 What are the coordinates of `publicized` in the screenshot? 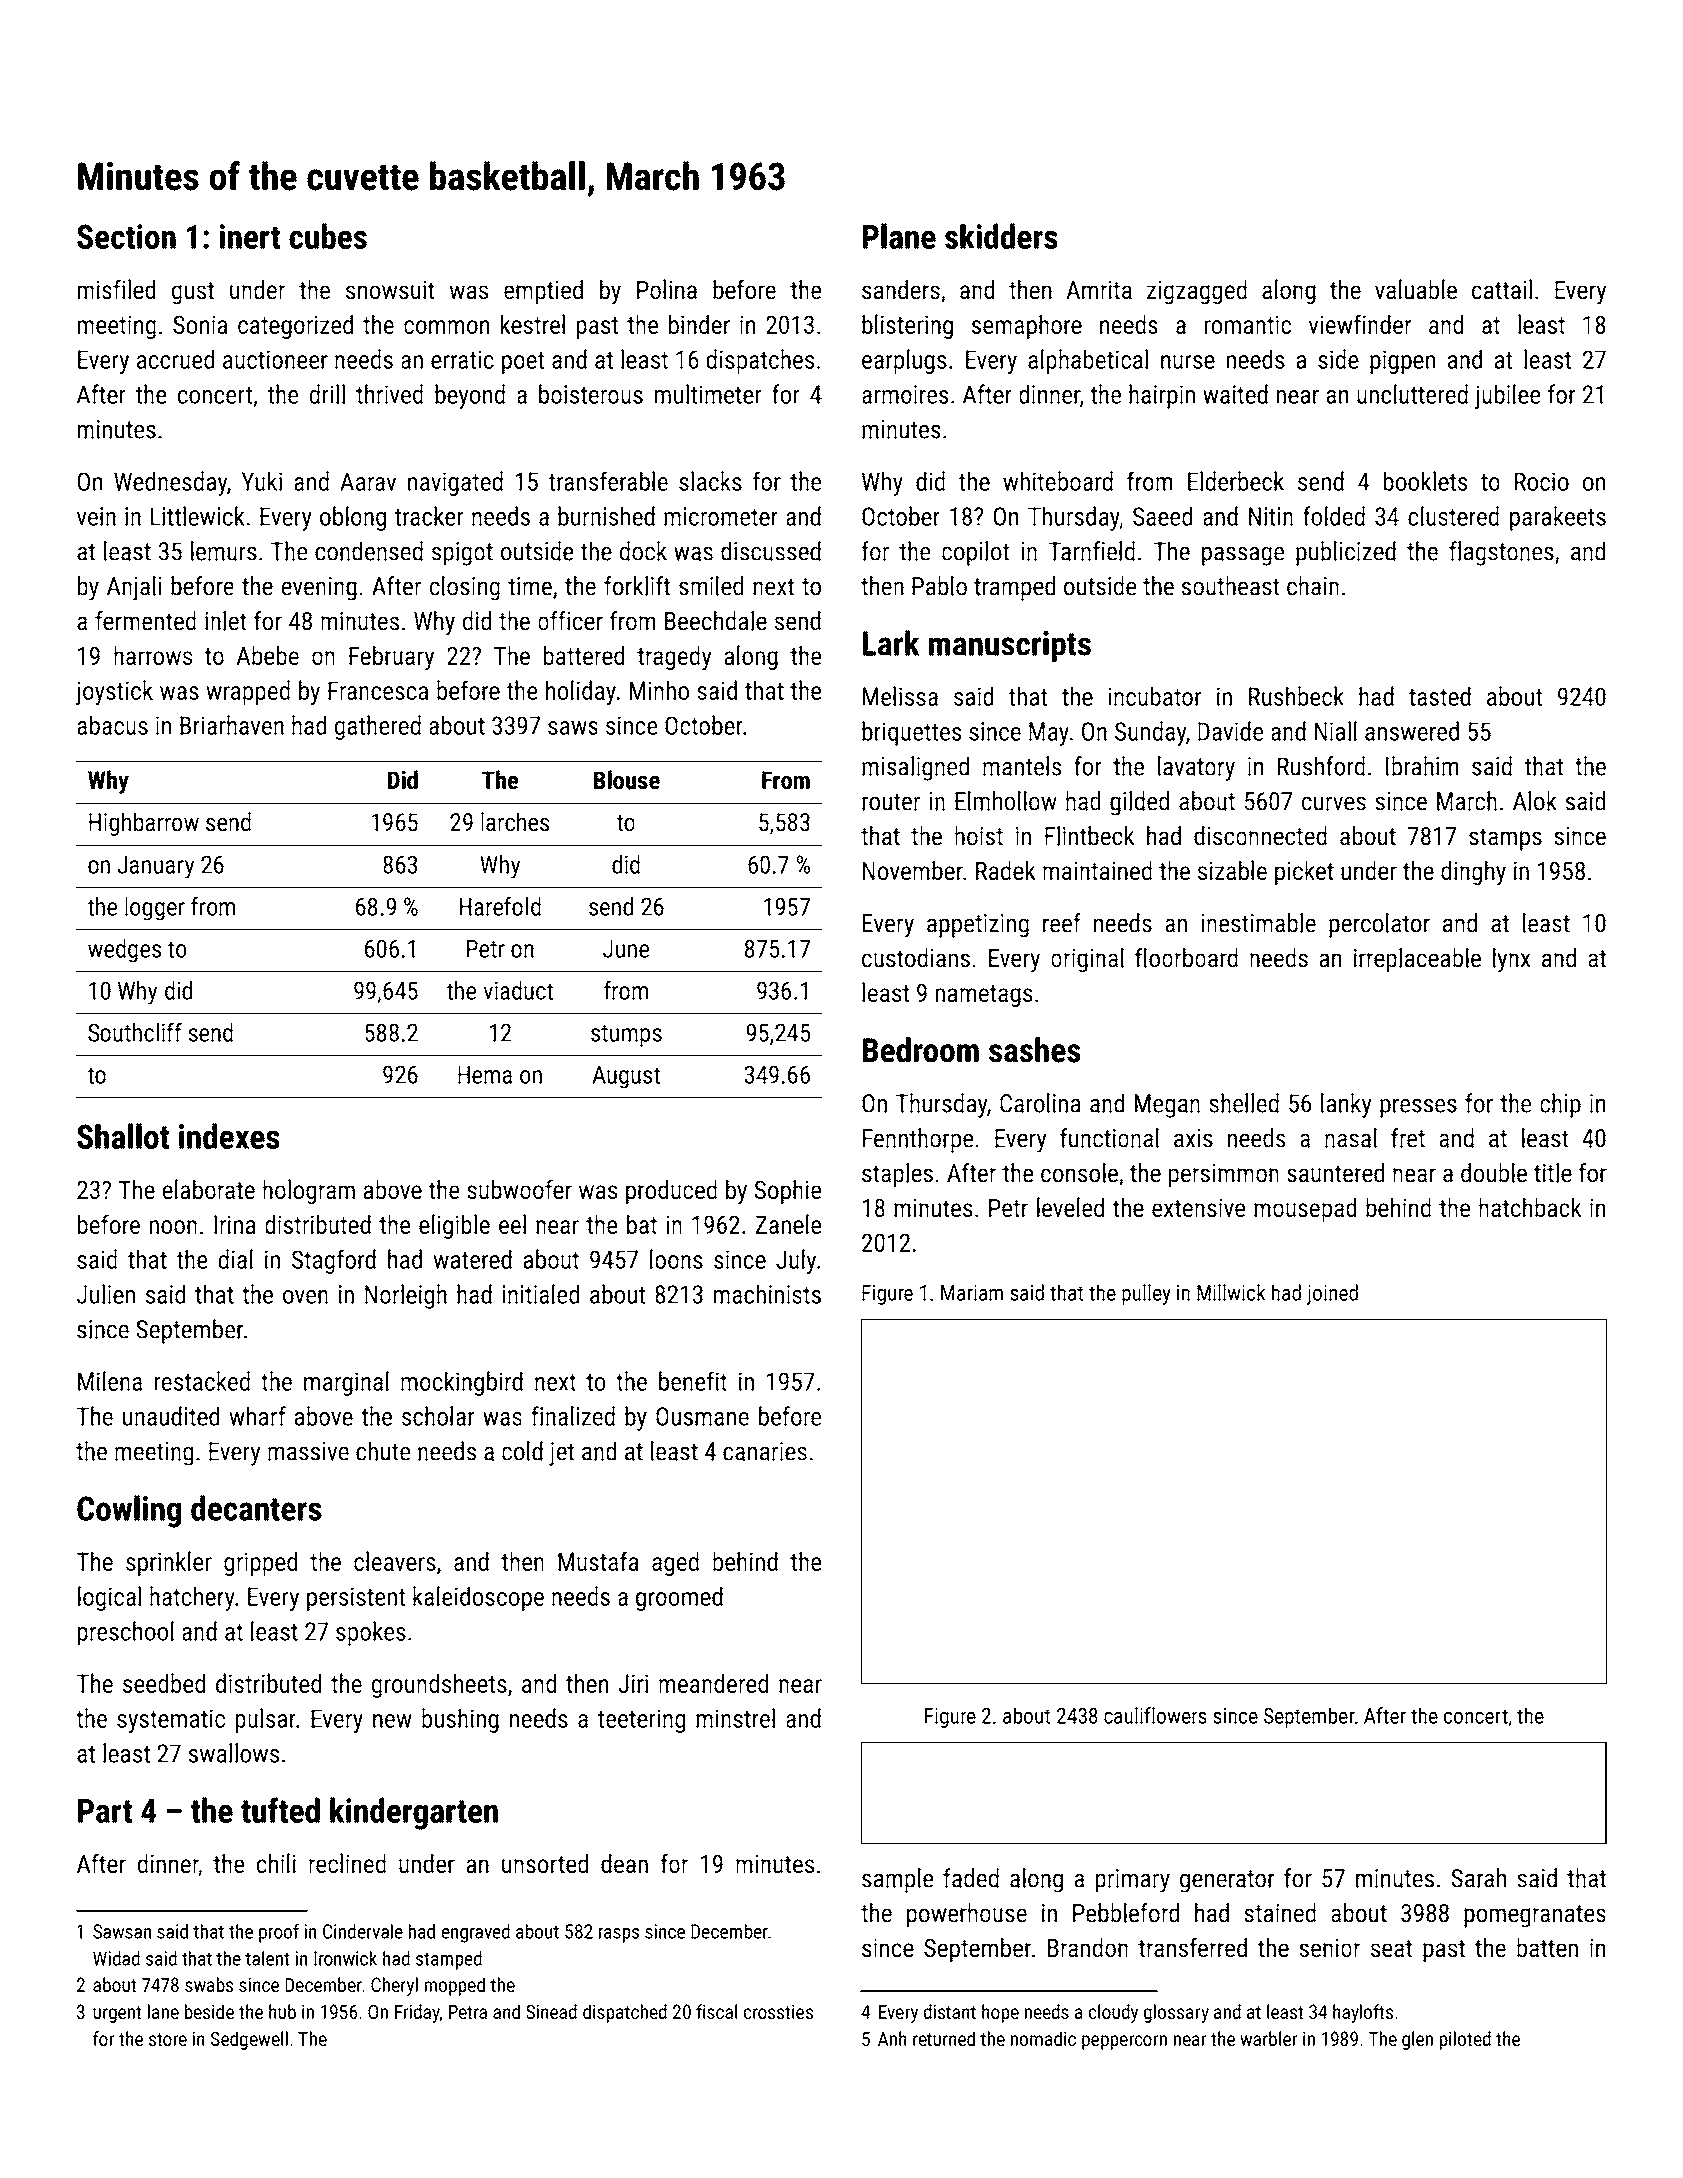 It's located at (1346, 553).
